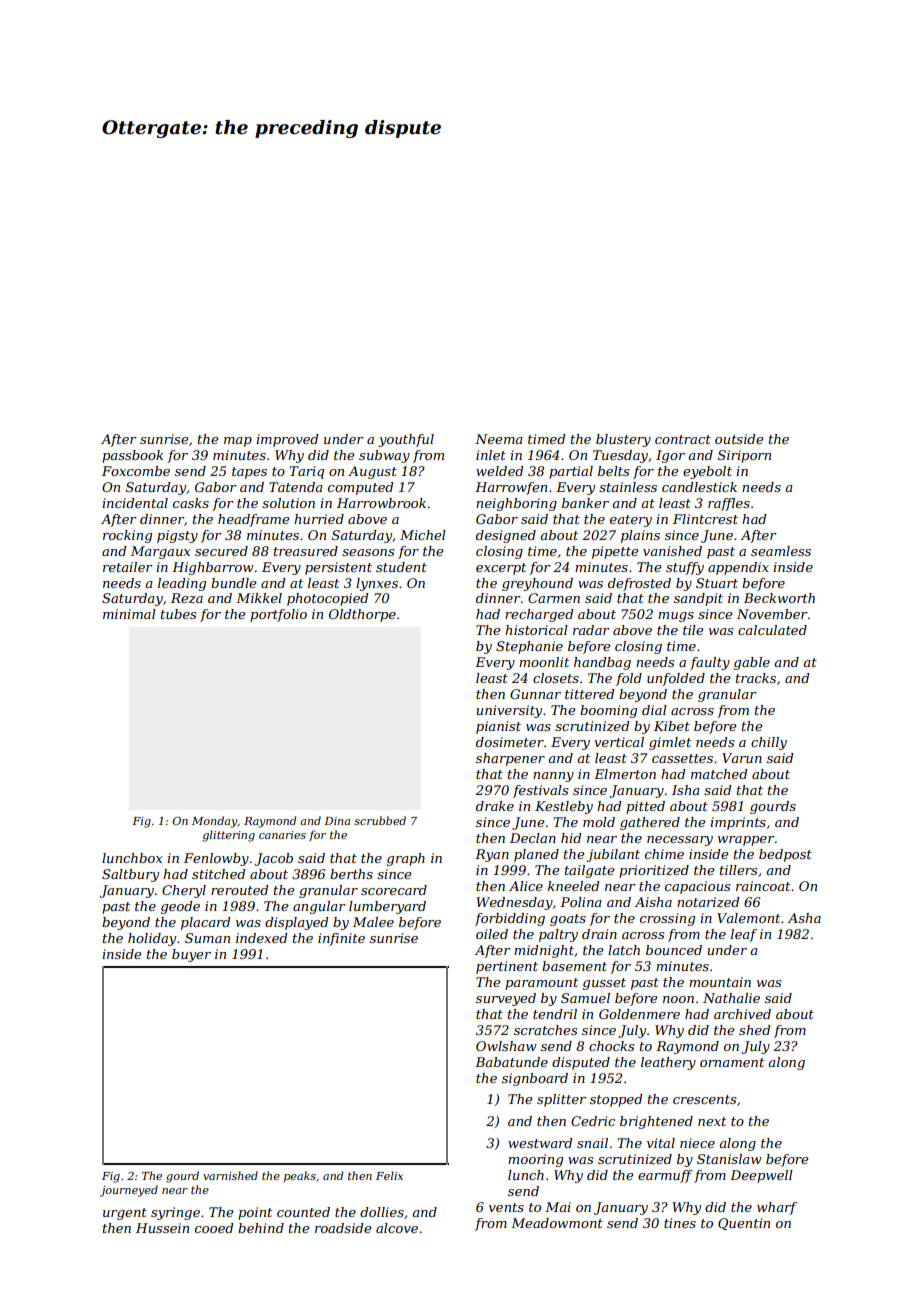 The image size is (924, 1308). What do you see at coordinates (214, 1228) in the page?
I see `cooed` at bounding box center [214, 1228].
